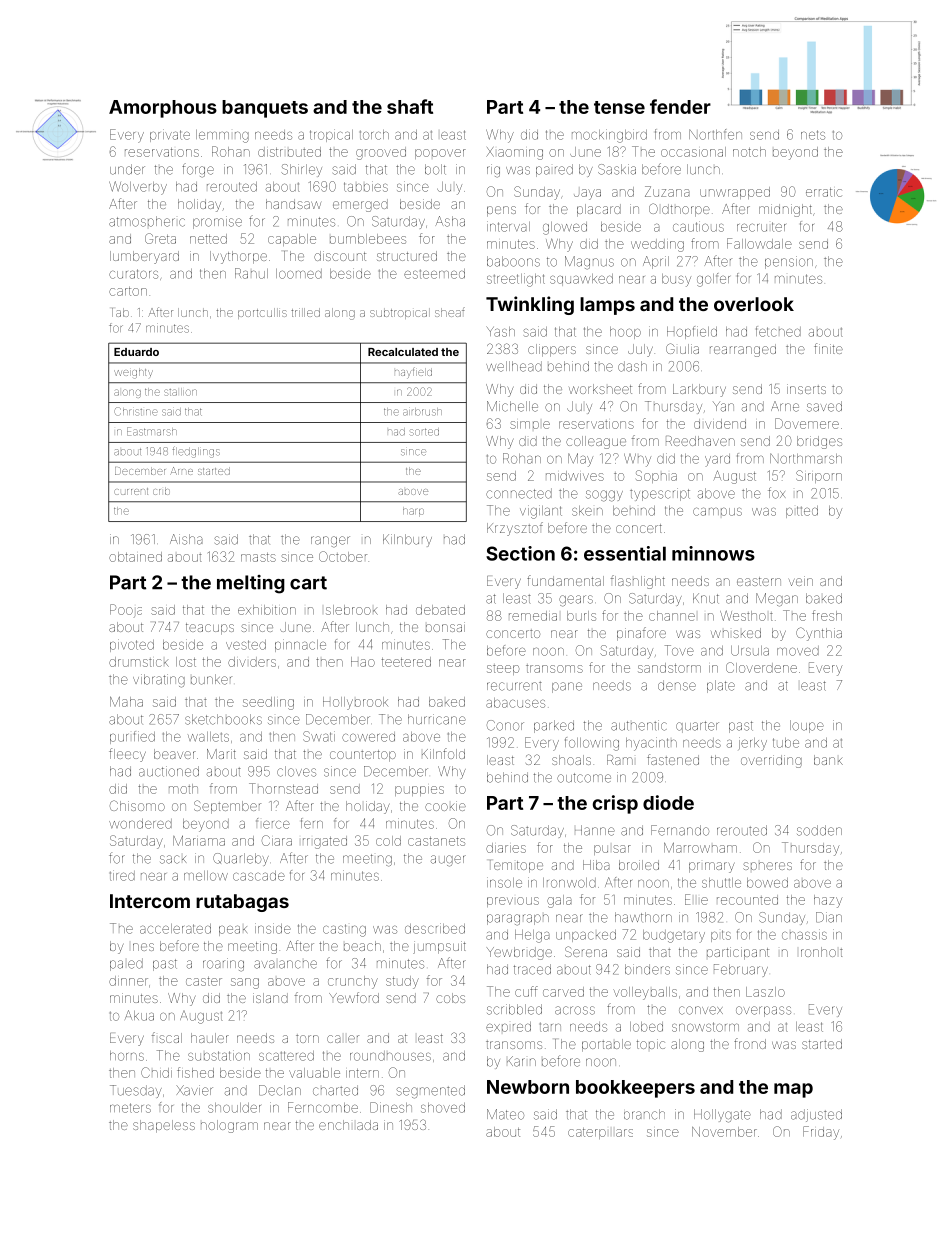 This image has height=1233, width=952. Describe the element at coordinates (164, 1126) in the image. I see `shapeless` at that location.
